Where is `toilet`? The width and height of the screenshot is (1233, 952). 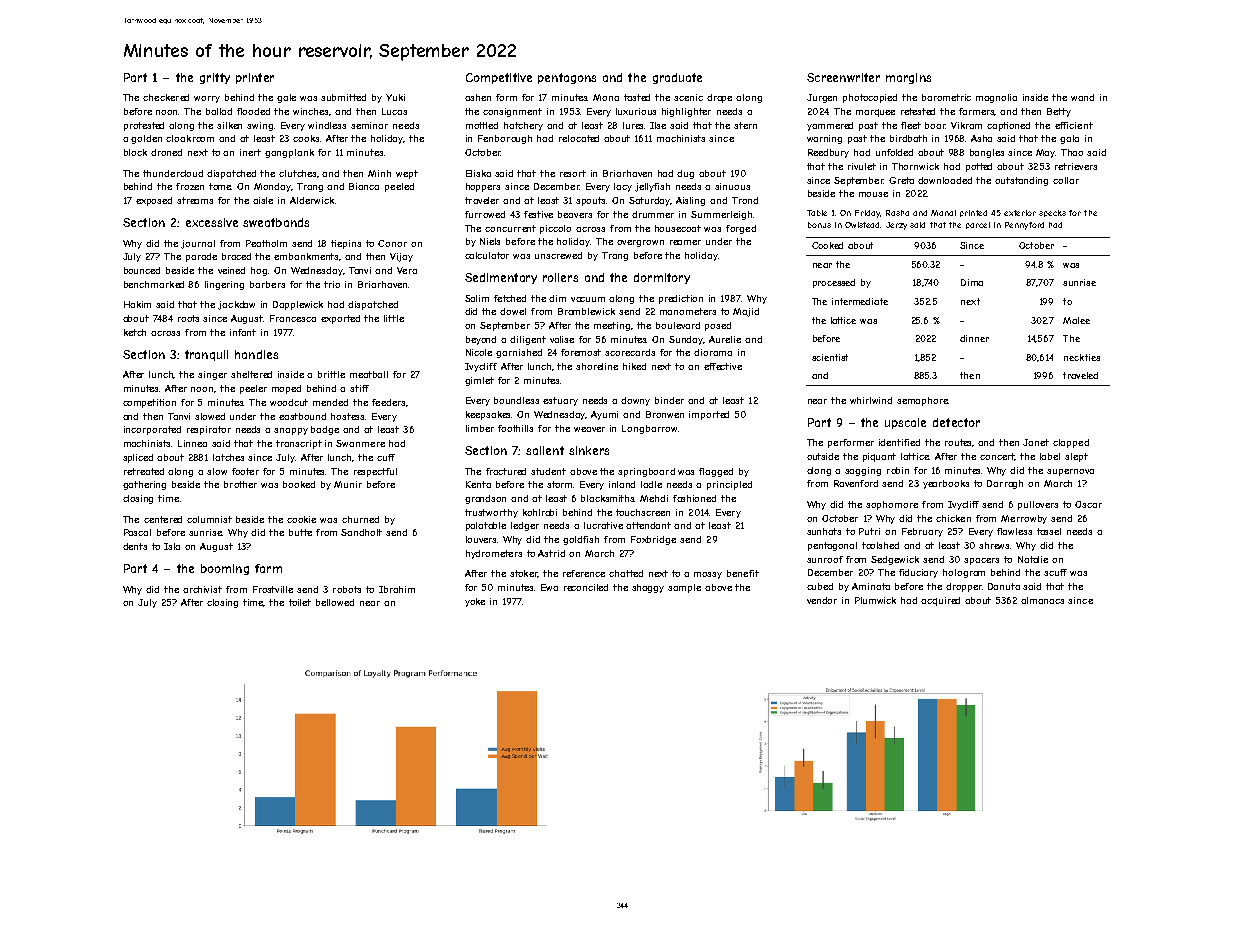 toilet is located at coordinates (300, 602).
